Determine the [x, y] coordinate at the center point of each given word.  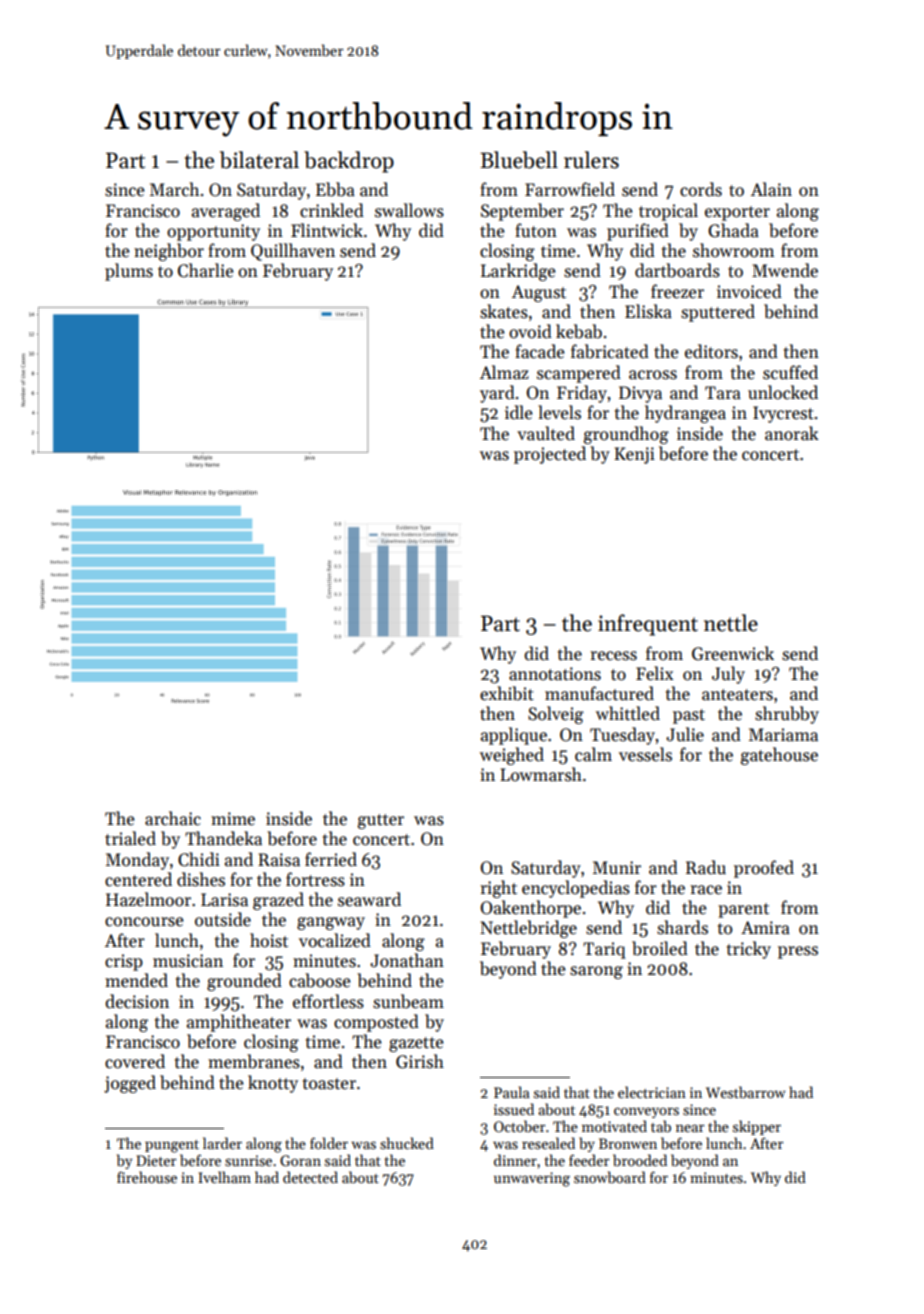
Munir [617, 868]
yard [497, 394]
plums [129, 272]
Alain [771, 189]
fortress [315, 879]
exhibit [507, 693]
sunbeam [408, 1001]
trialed [130, 838]
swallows [409, 210]
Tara [723, 393]
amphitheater [239, 1023]
